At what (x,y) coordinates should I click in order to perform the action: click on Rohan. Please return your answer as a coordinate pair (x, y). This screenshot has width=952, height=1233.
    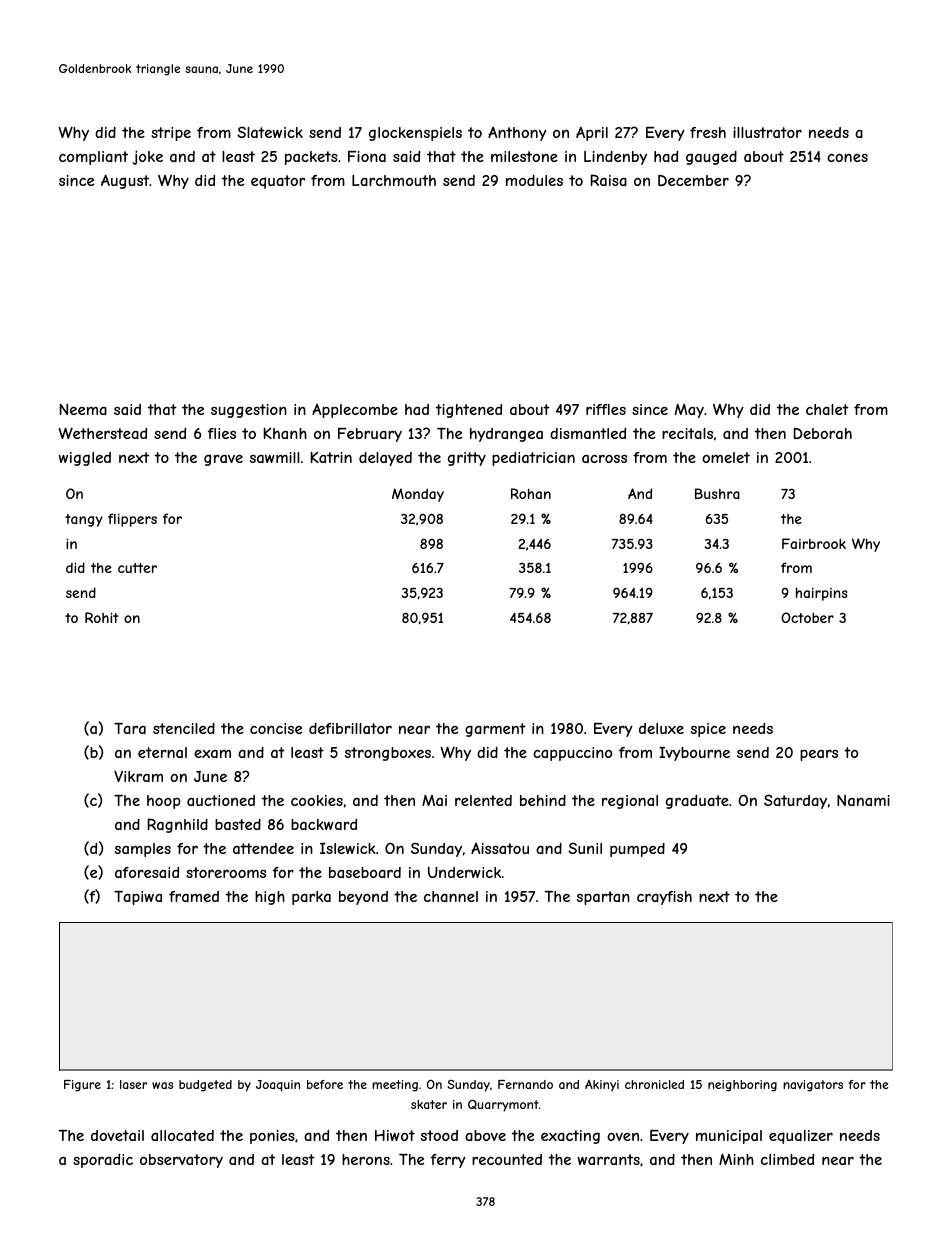
    Looking at the image, I should click on (531, 493).
